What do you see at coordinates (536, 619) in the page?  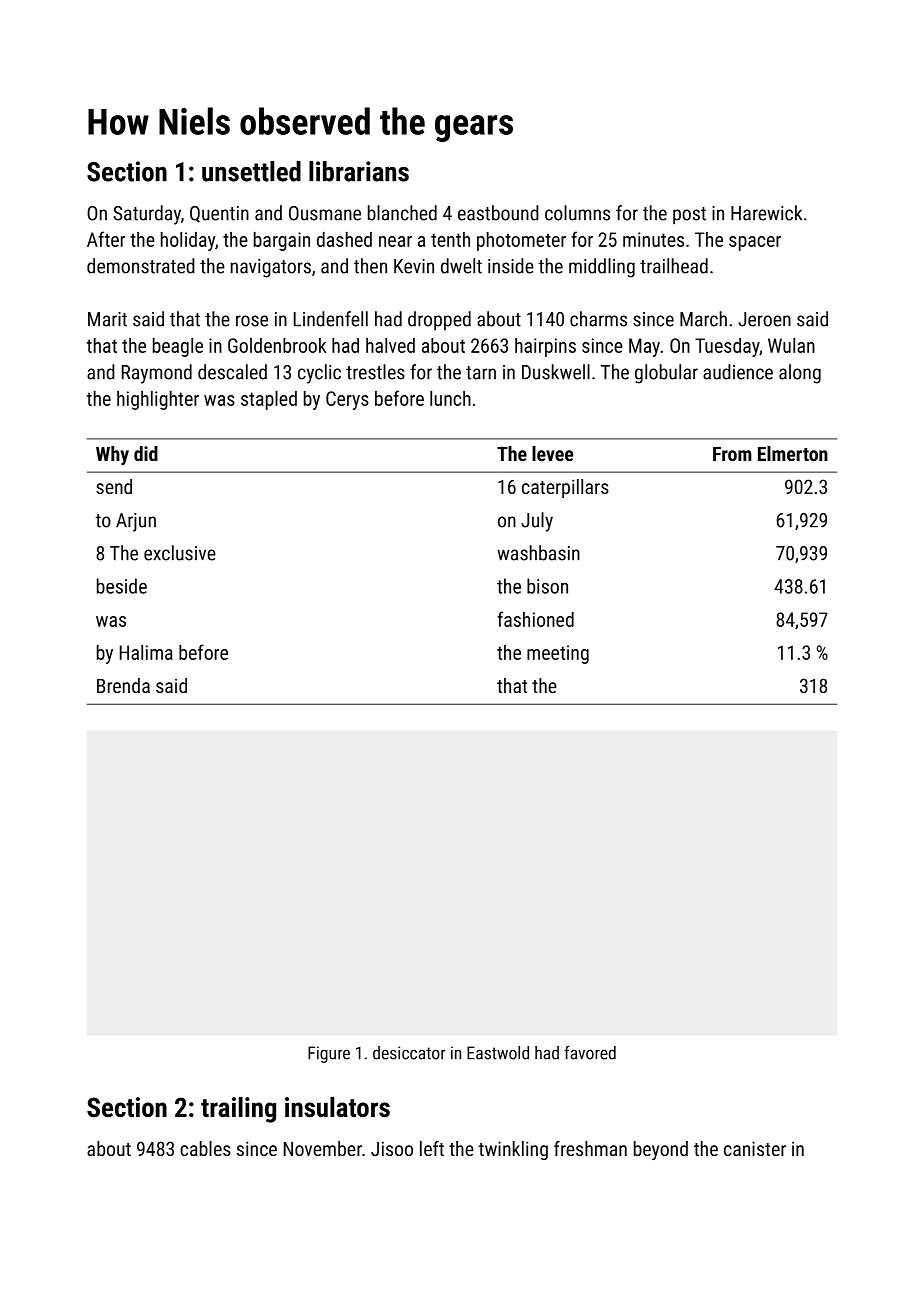 I see `fashioned` at bounding box center [536, 619].
